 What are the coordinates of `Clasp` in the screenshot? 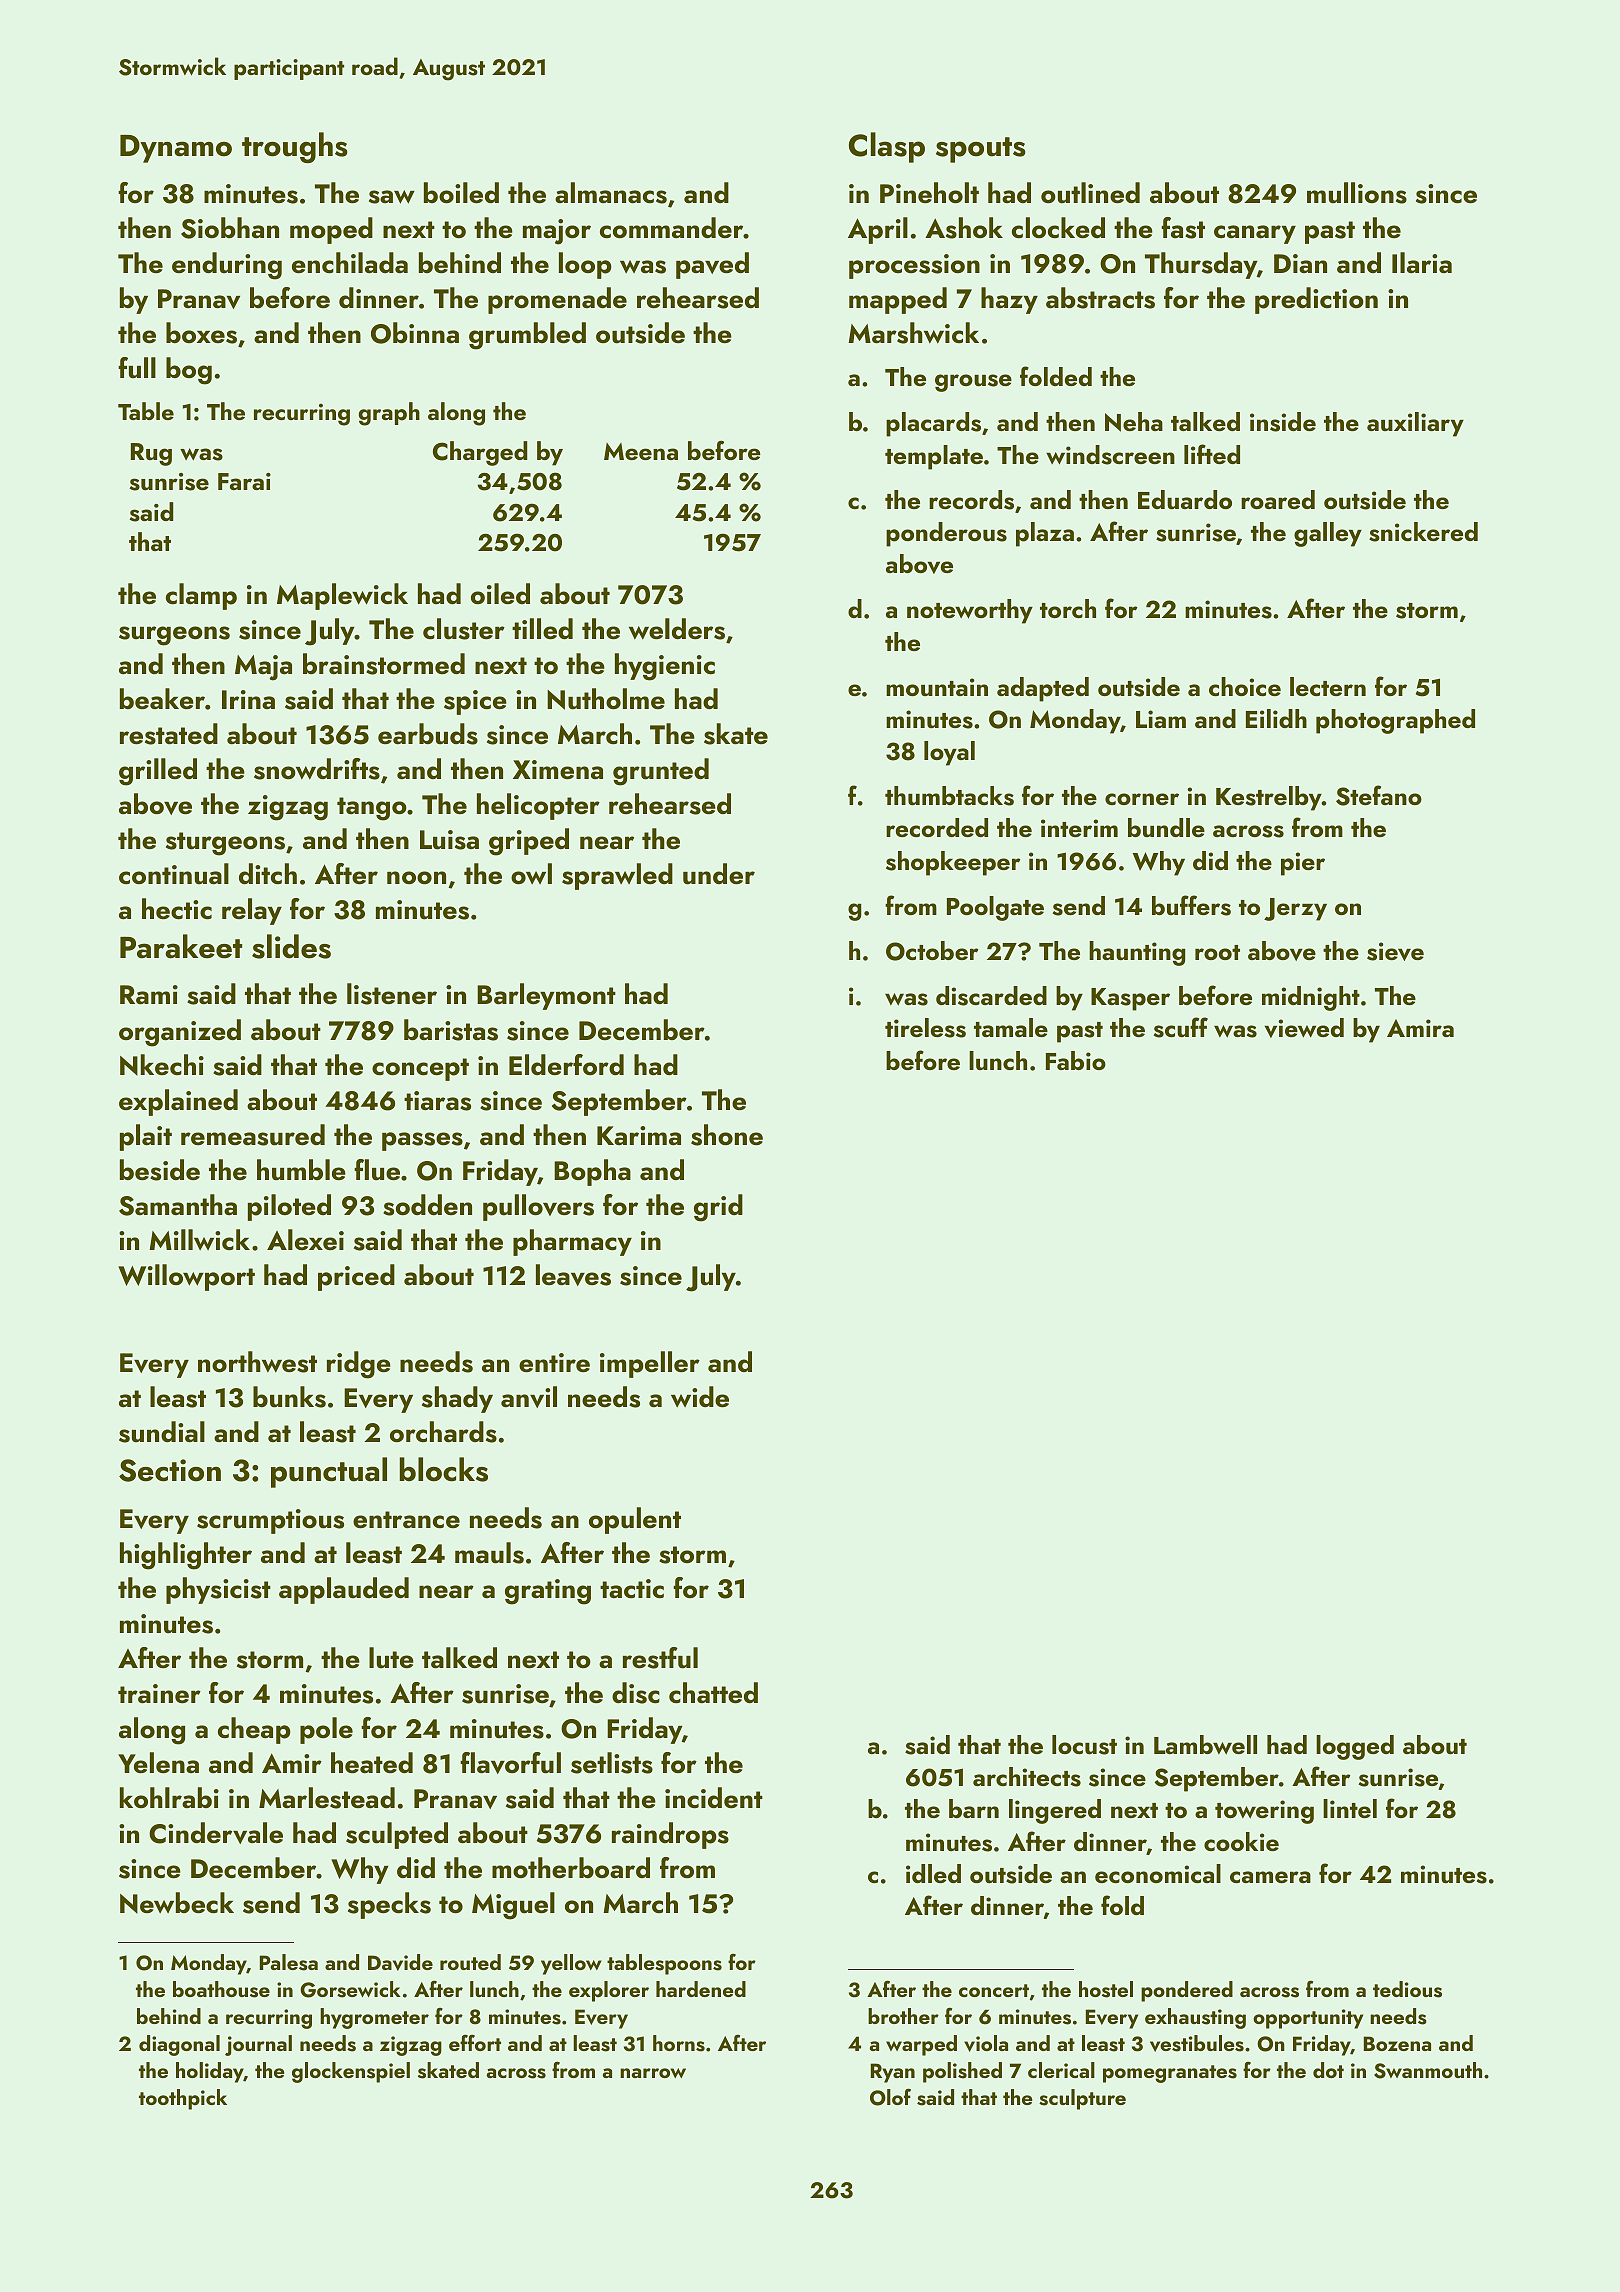 It's located at (887, 147).
